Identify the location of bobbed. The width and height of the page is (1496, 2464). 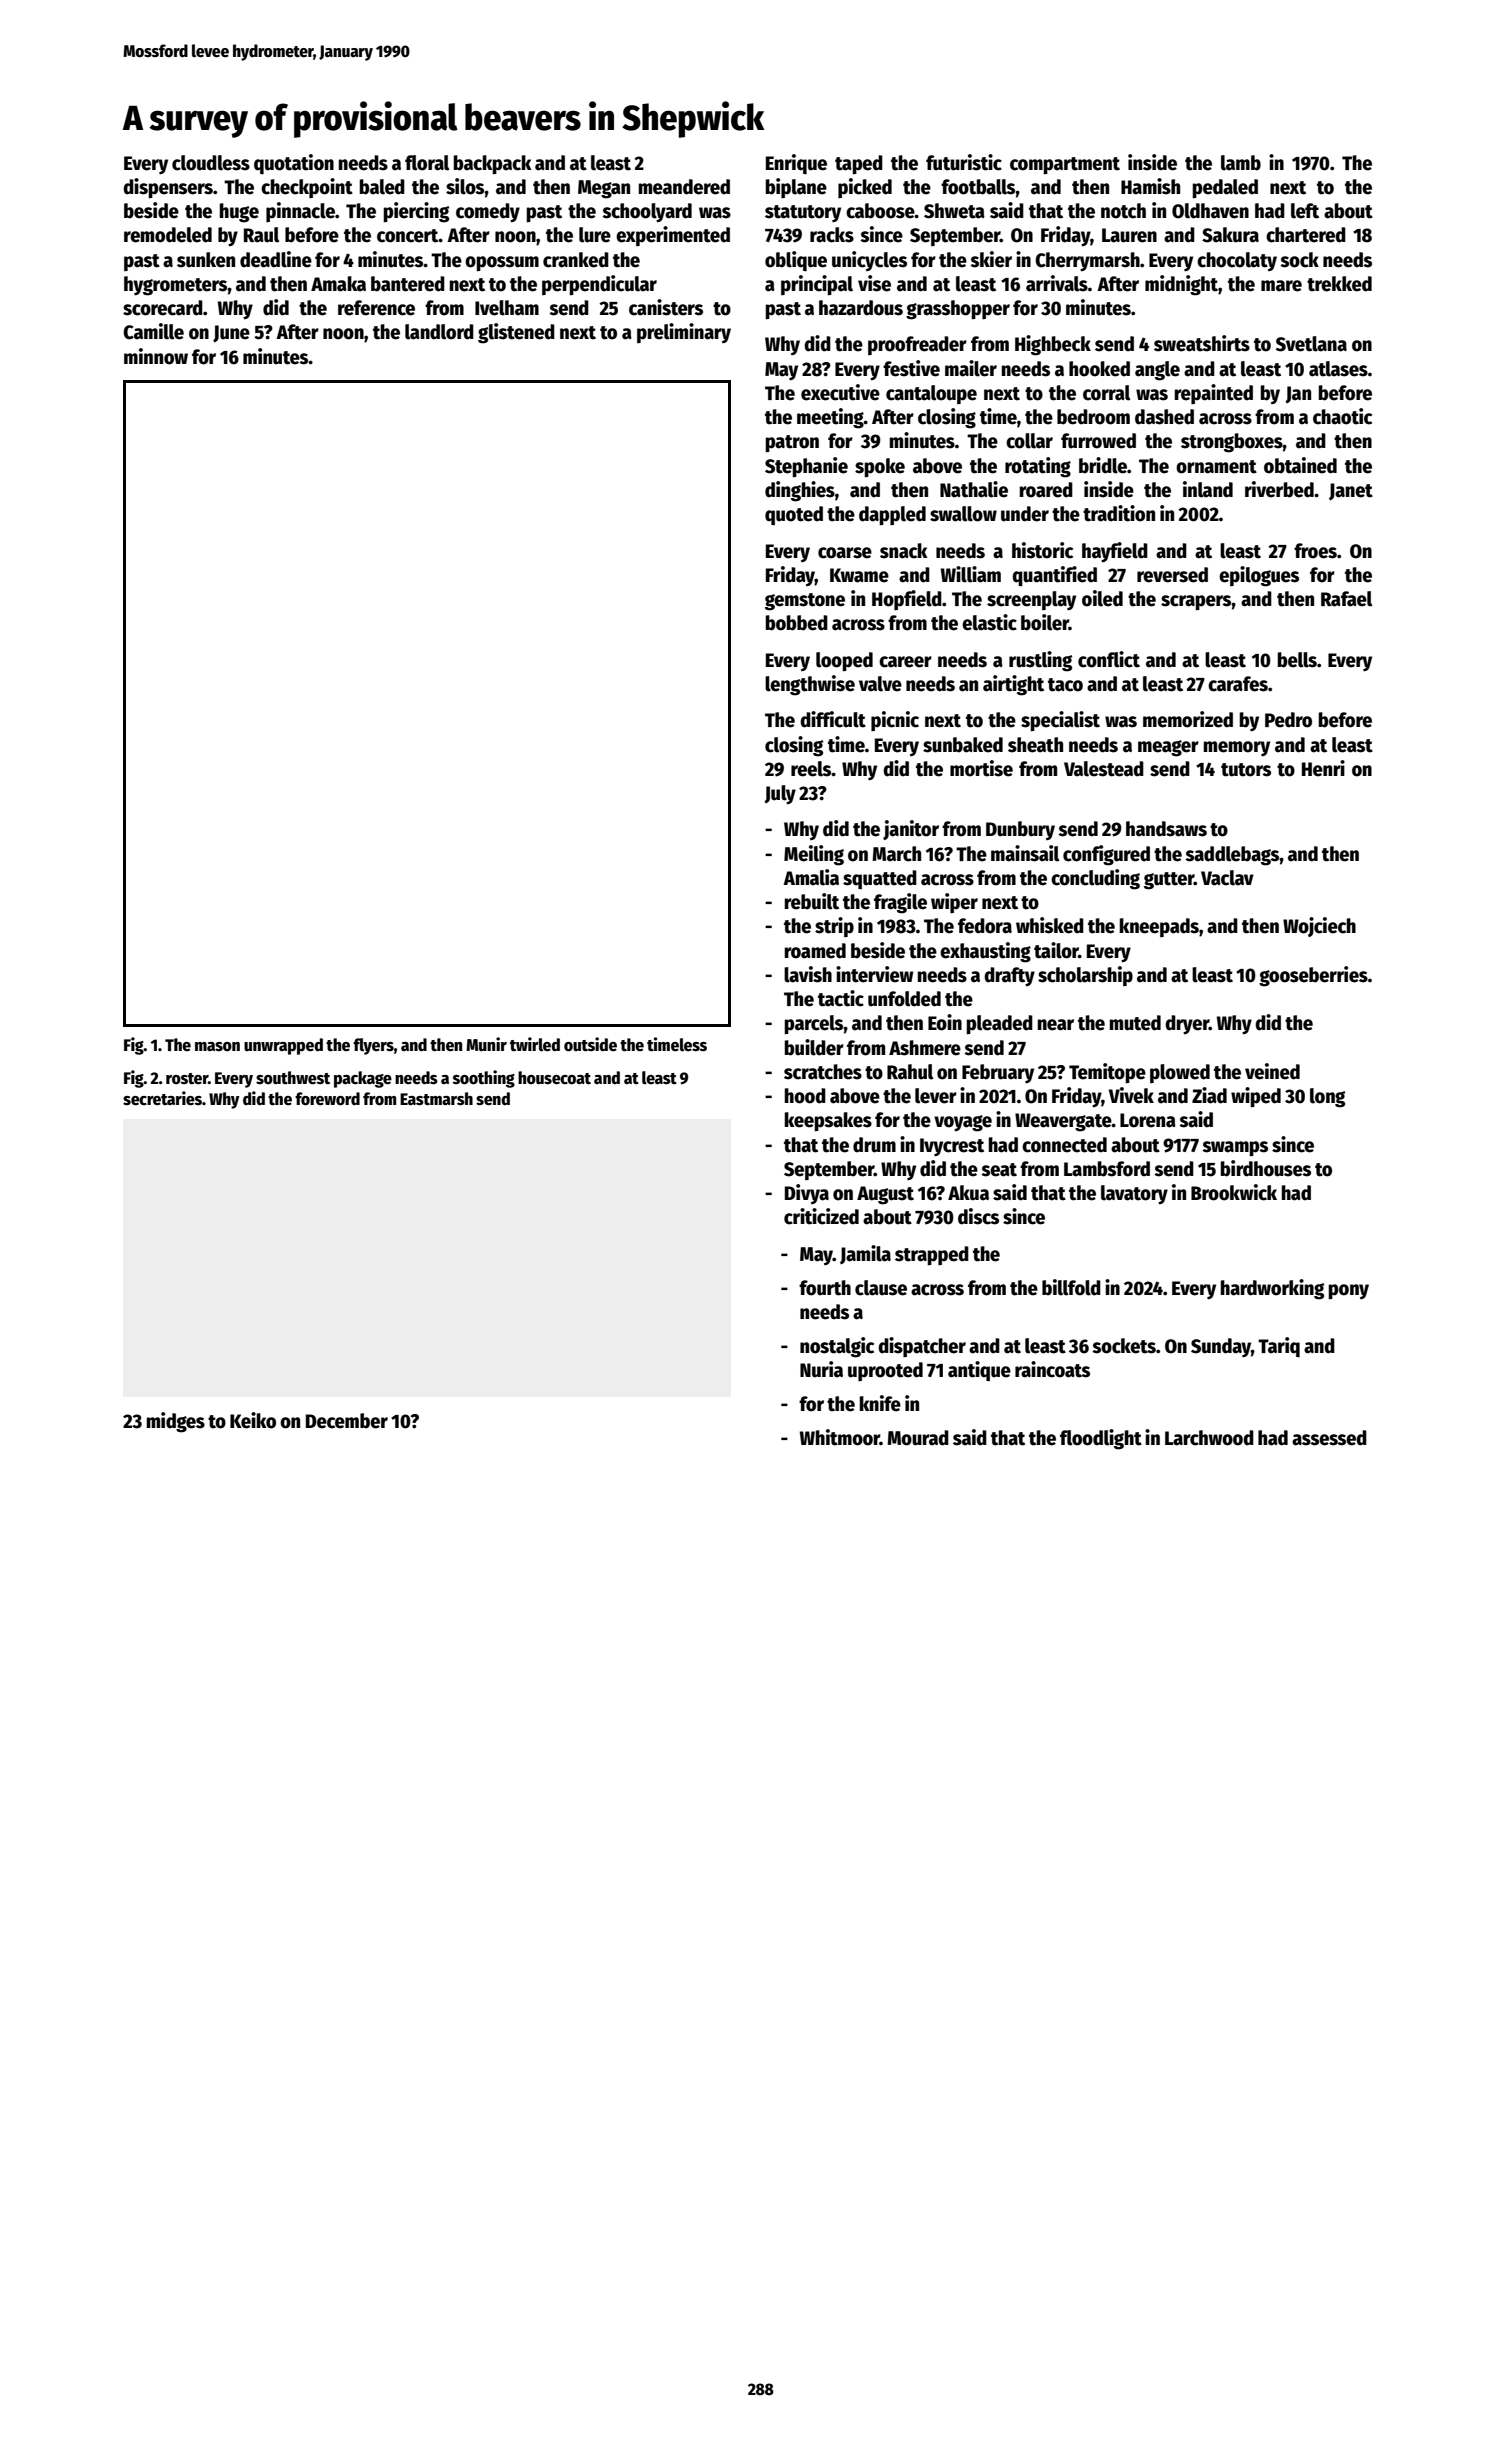
(796, 623).
